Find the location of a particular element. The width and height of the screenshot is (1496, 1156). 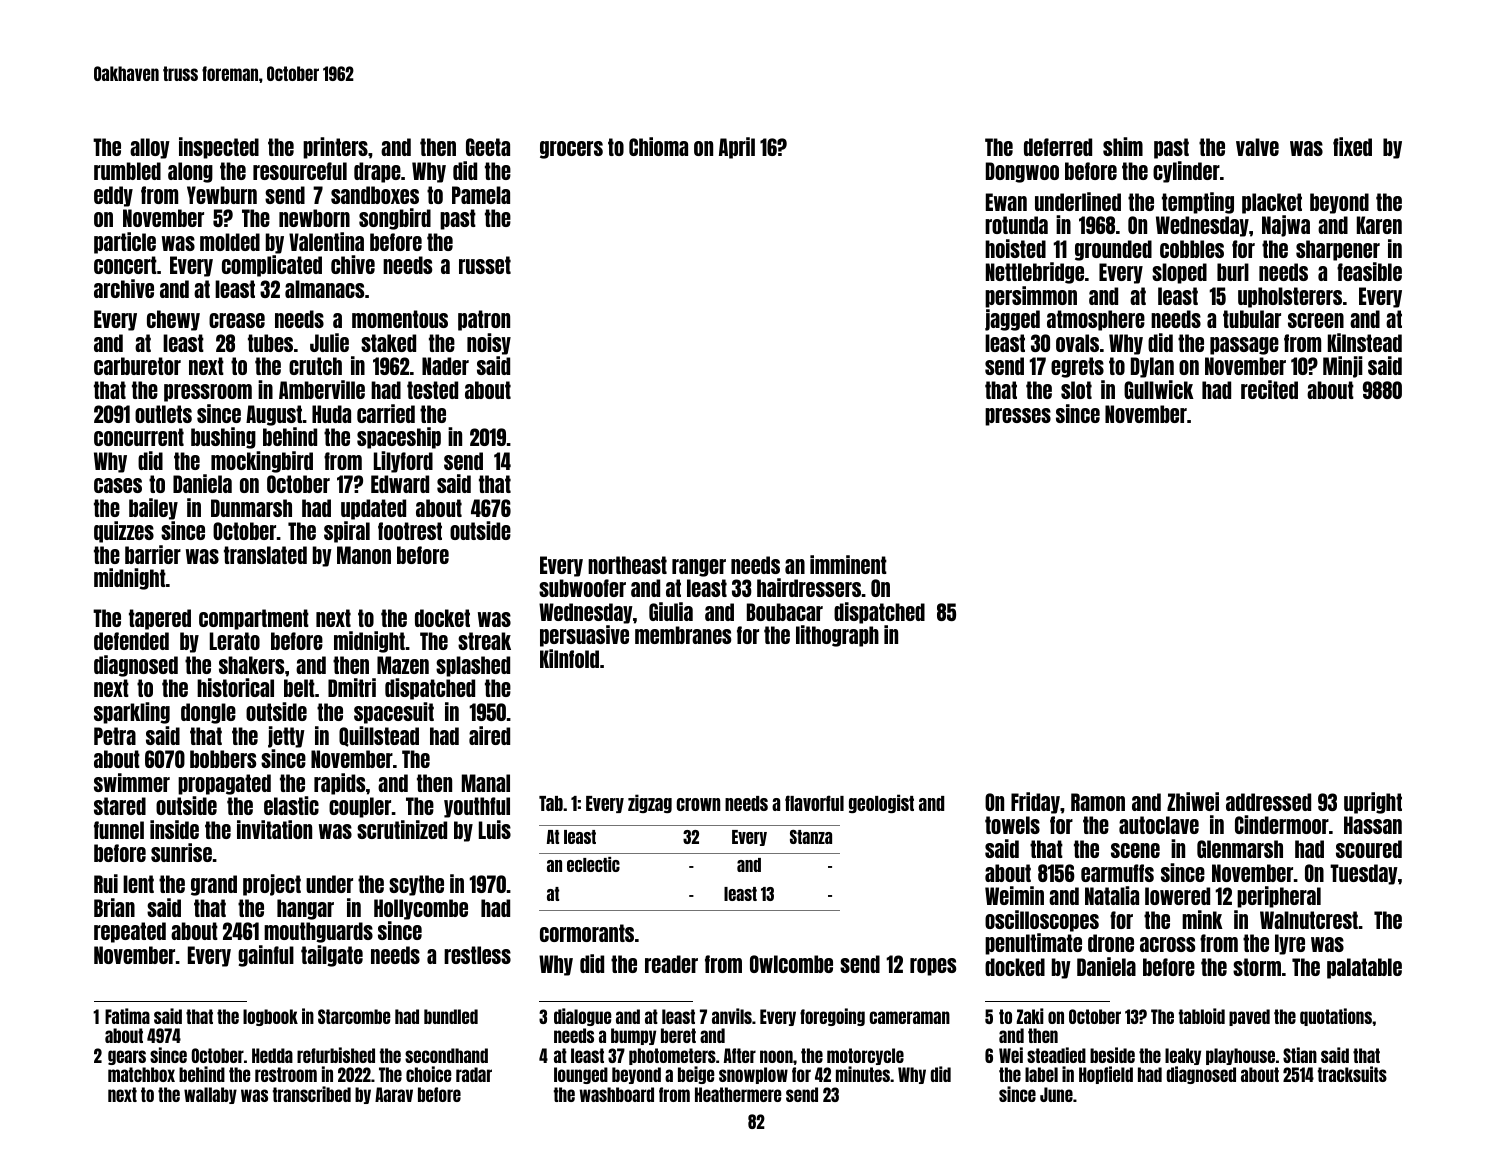

presses is located at coordinates (1018, 417).
